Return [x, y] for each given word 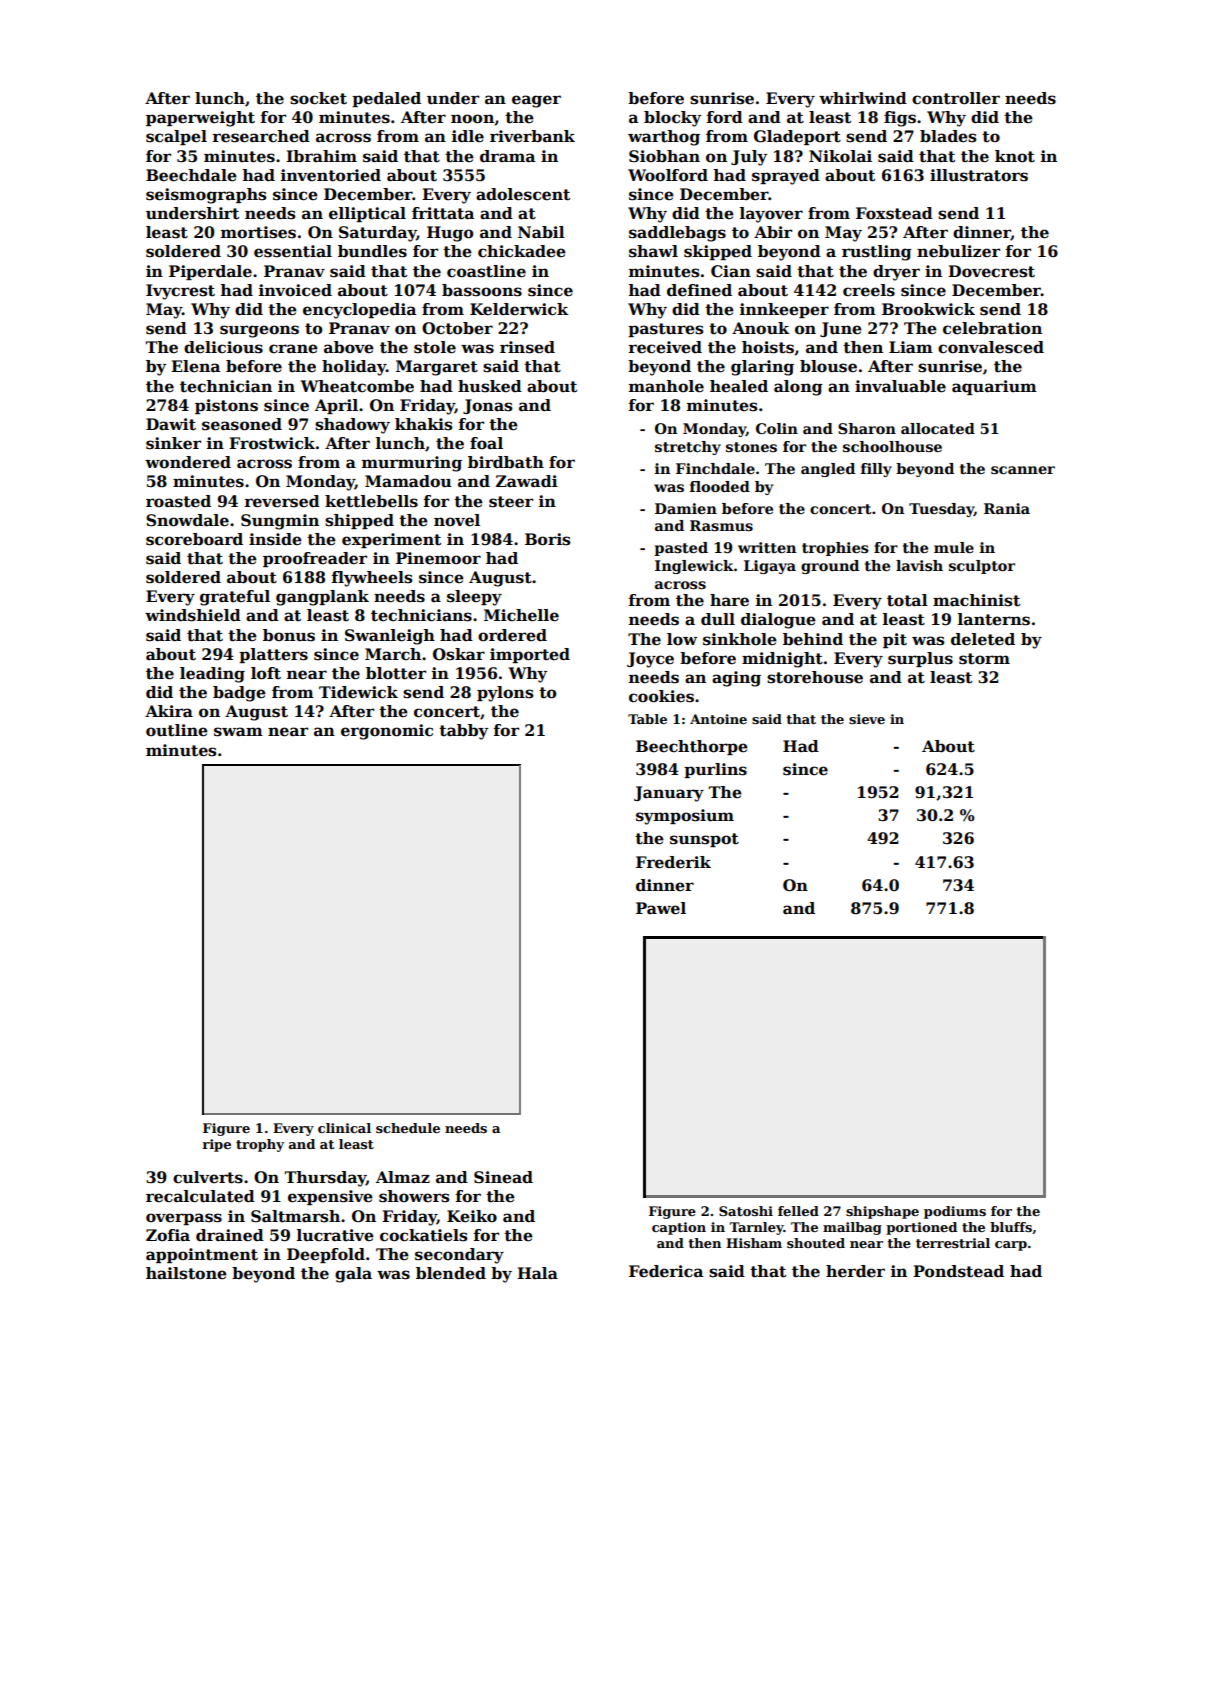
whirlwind [863, 98]
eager [536, 101]
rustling [877, 253]
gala [353, 1275]
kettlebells [371, 501]
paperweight [200, 119]
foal [486, 443]
